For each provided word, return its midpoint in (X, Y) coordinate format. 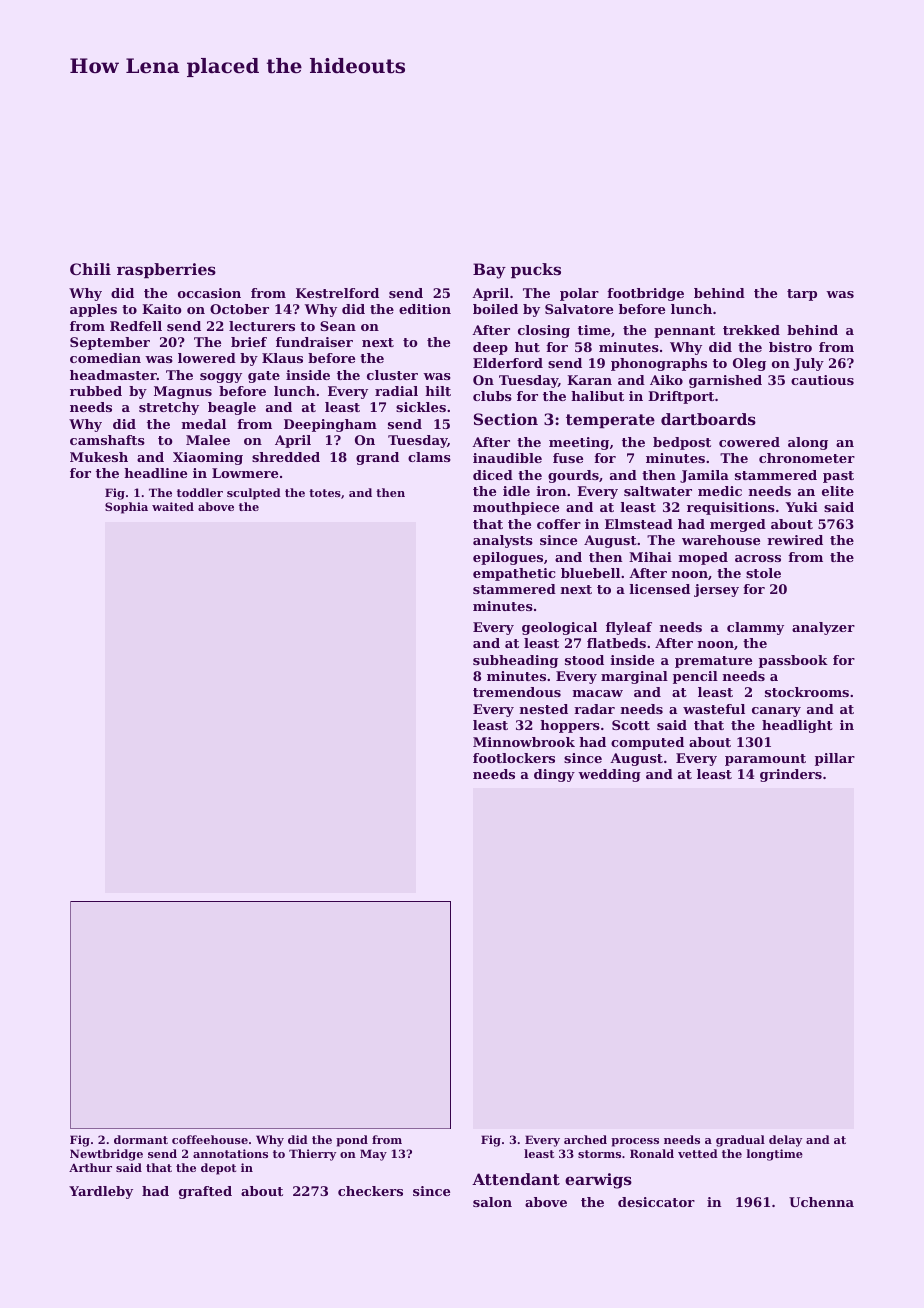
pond (352, 1141)
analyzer (823, 628)
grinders (791, 775)
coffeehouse (210, 1139)
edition (425, 309)
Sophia (126, 508)
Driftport (681, 397)
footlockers (514, 758)
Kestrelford (337, 293)
